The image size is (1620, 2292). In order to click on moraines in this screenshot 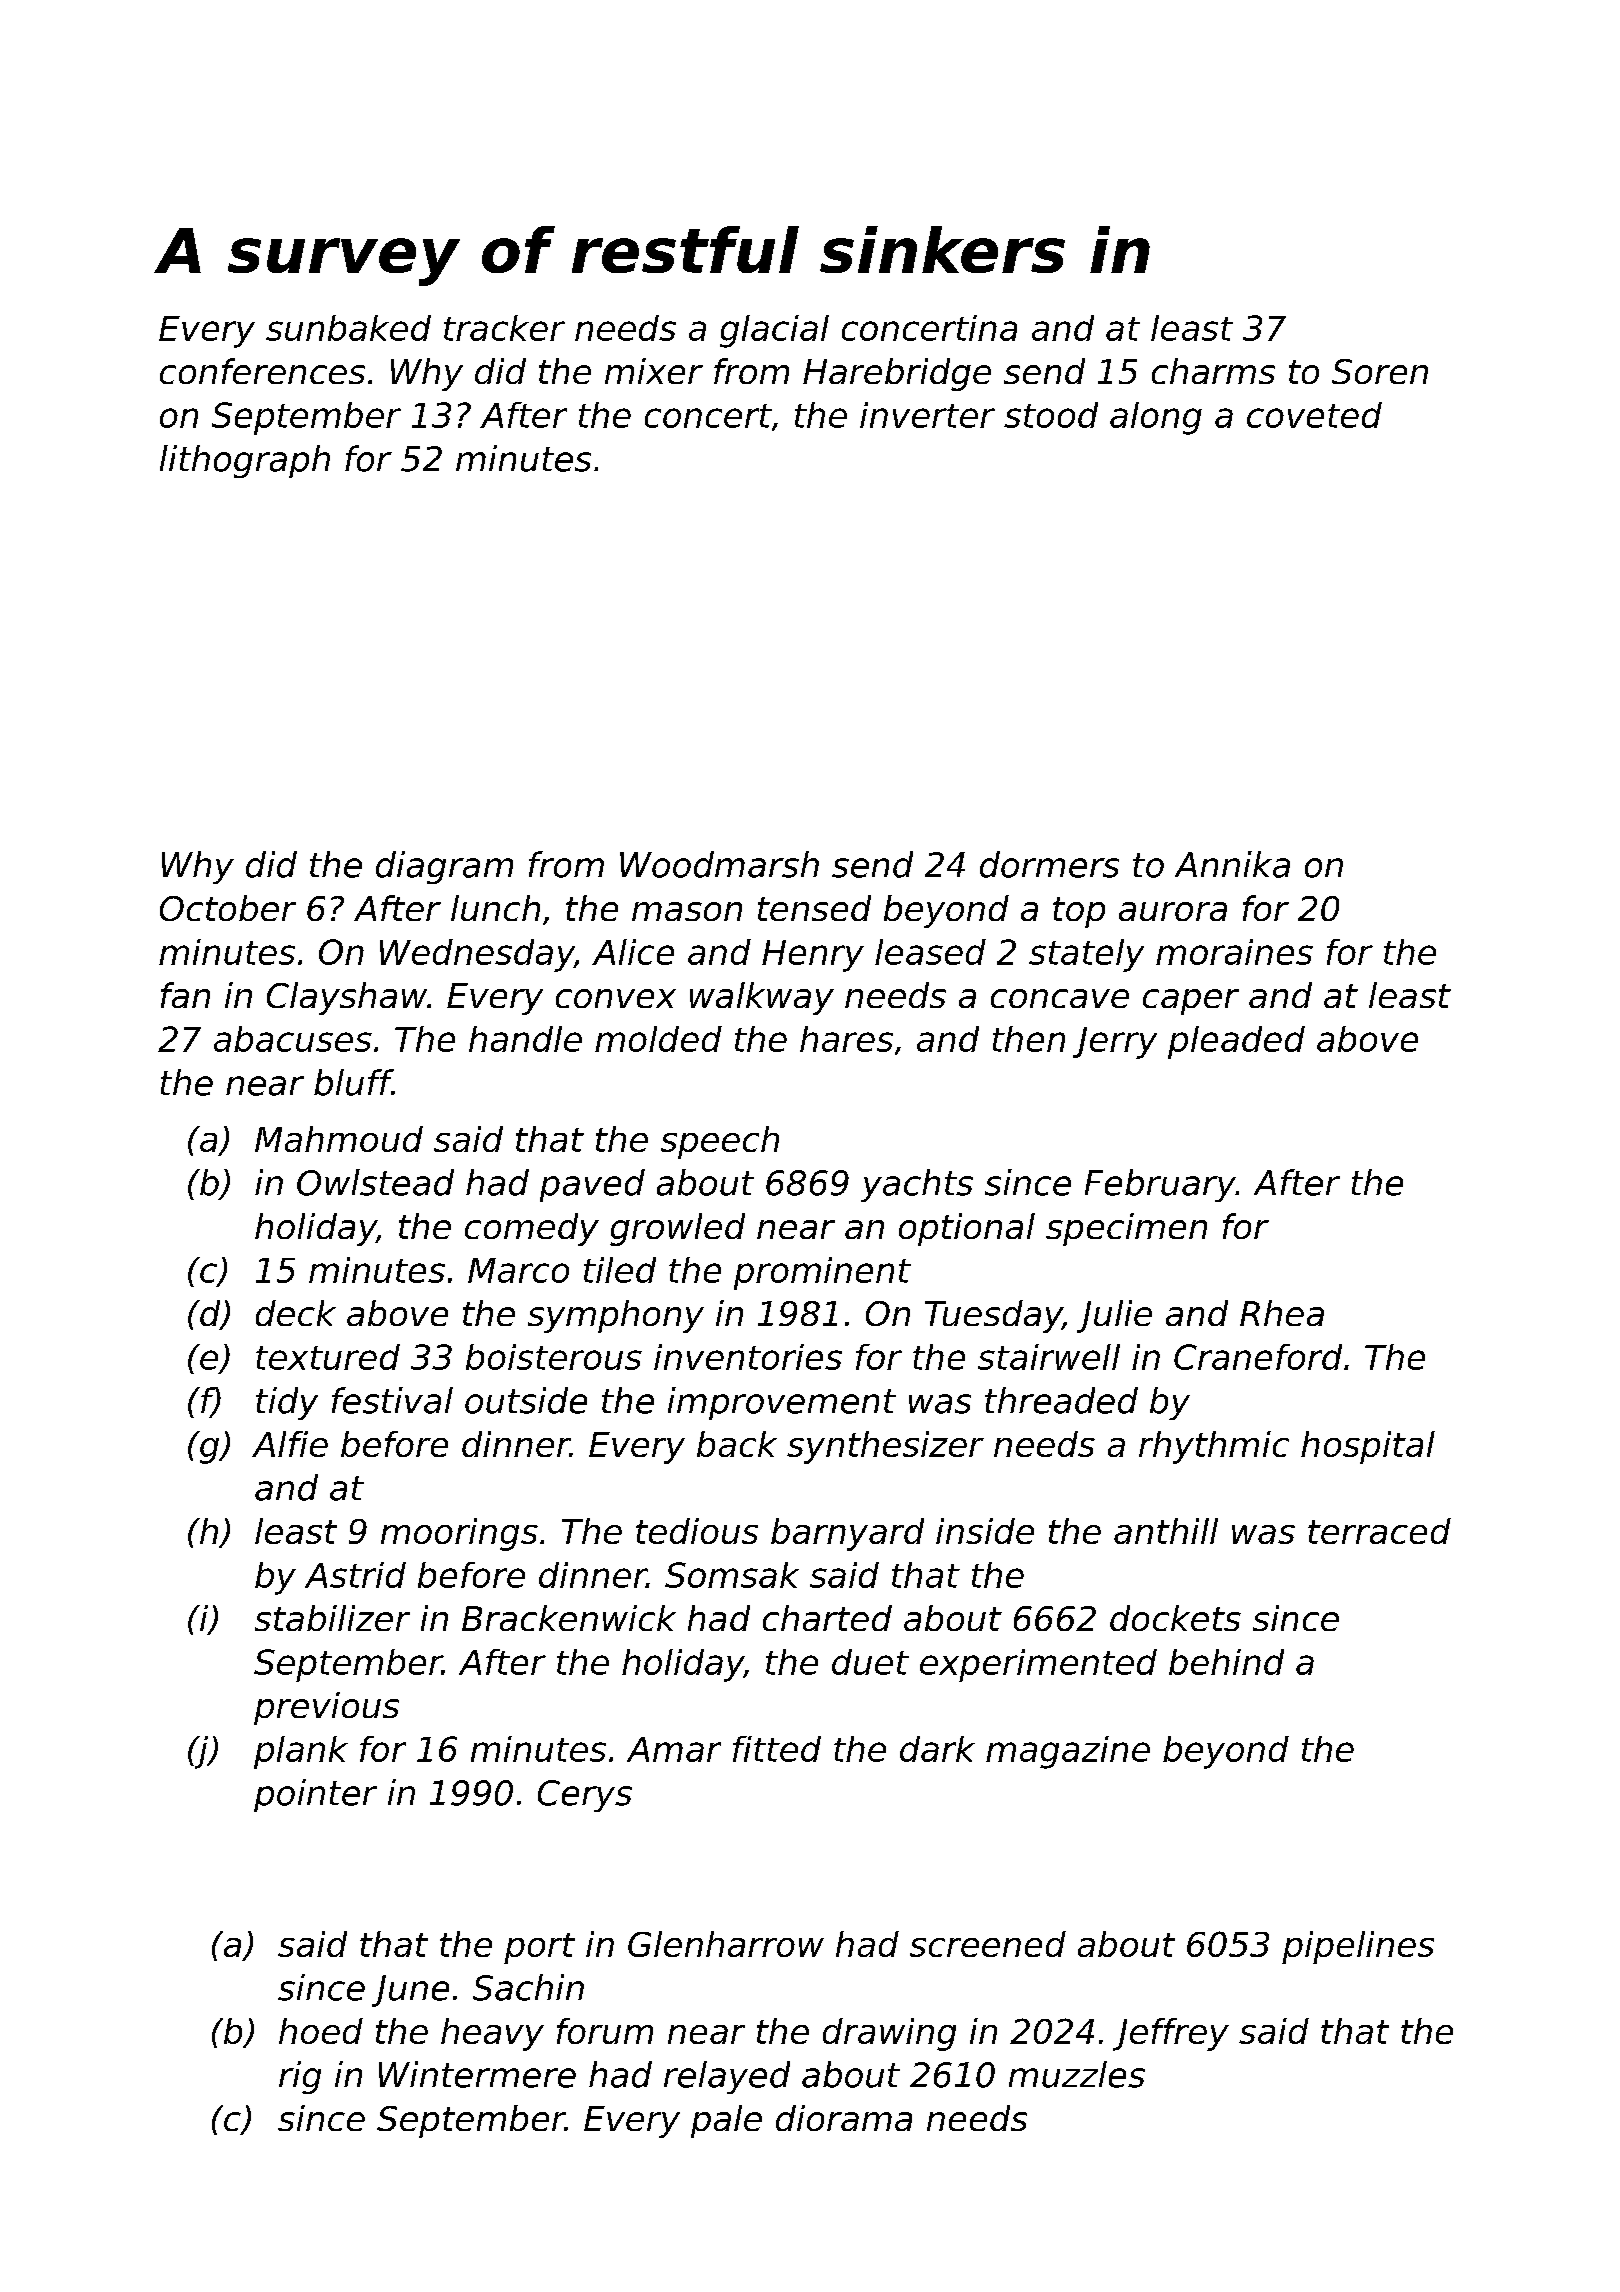, I will do `click(1234, 952)`.
